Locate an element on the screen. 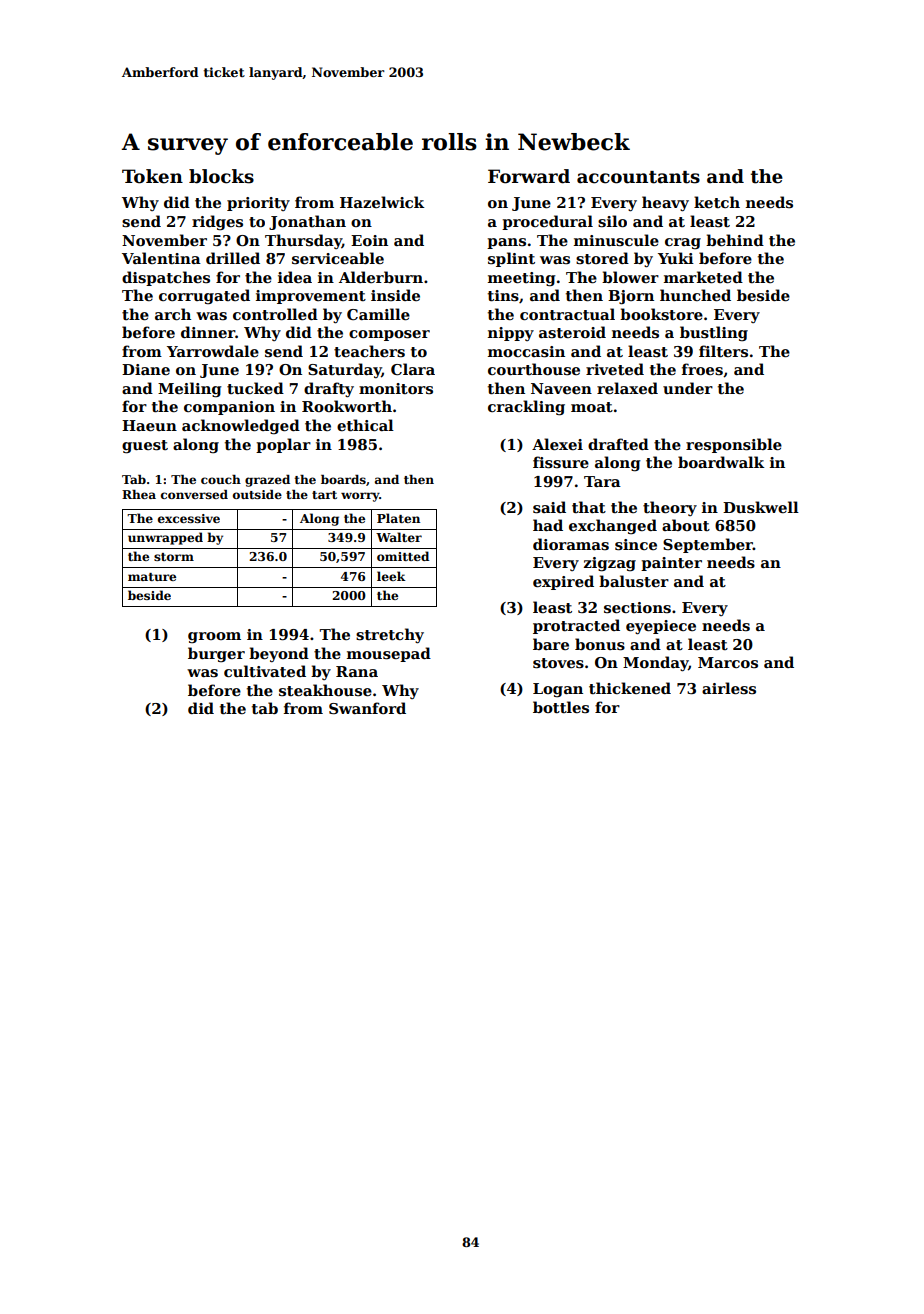 The height and width of the screenshot is (1314, 924). dioramas is located at coordinates (571, 544).
